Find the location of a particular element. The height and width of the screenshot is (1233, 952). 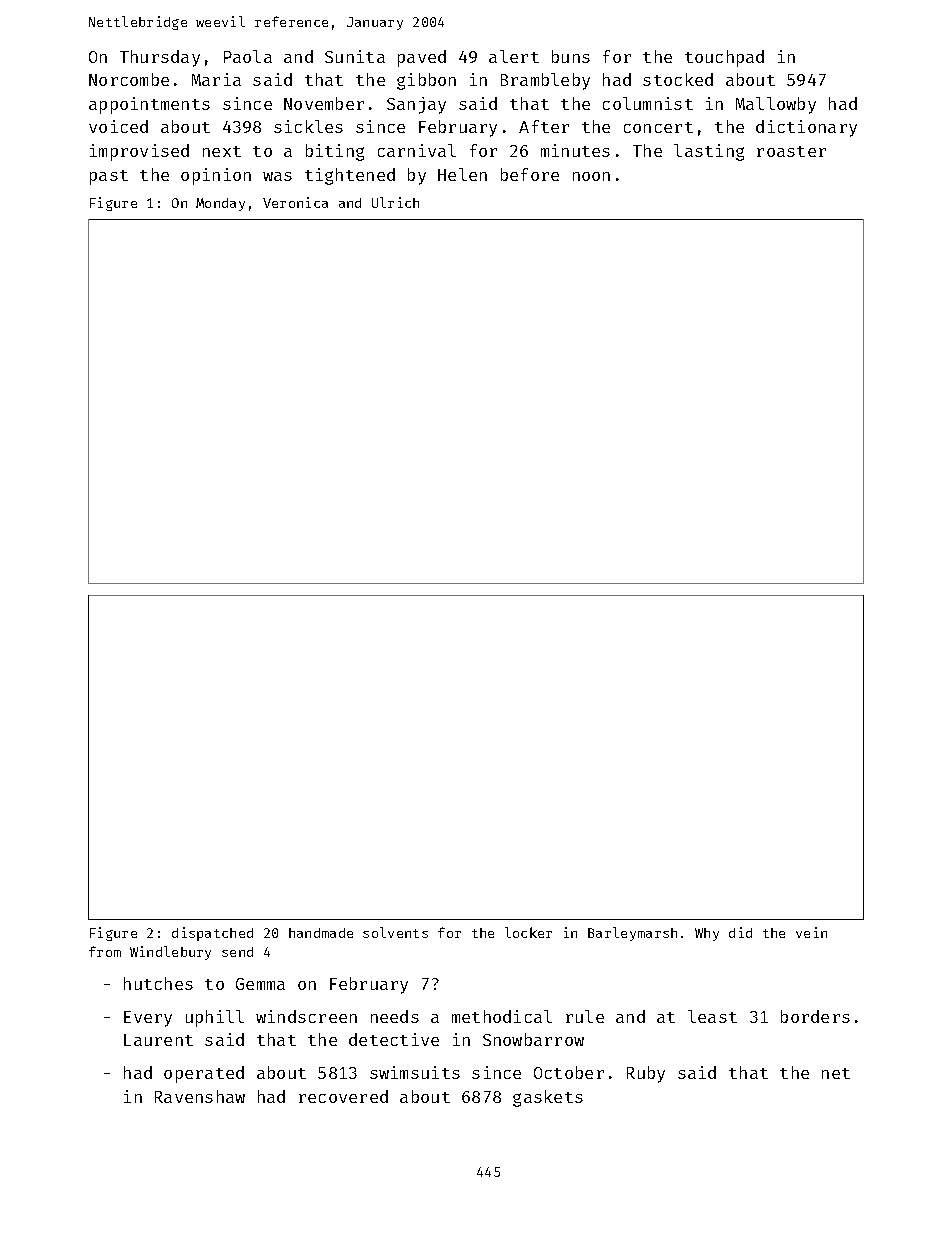

Ulrich is located at coordinates (395, 202).
